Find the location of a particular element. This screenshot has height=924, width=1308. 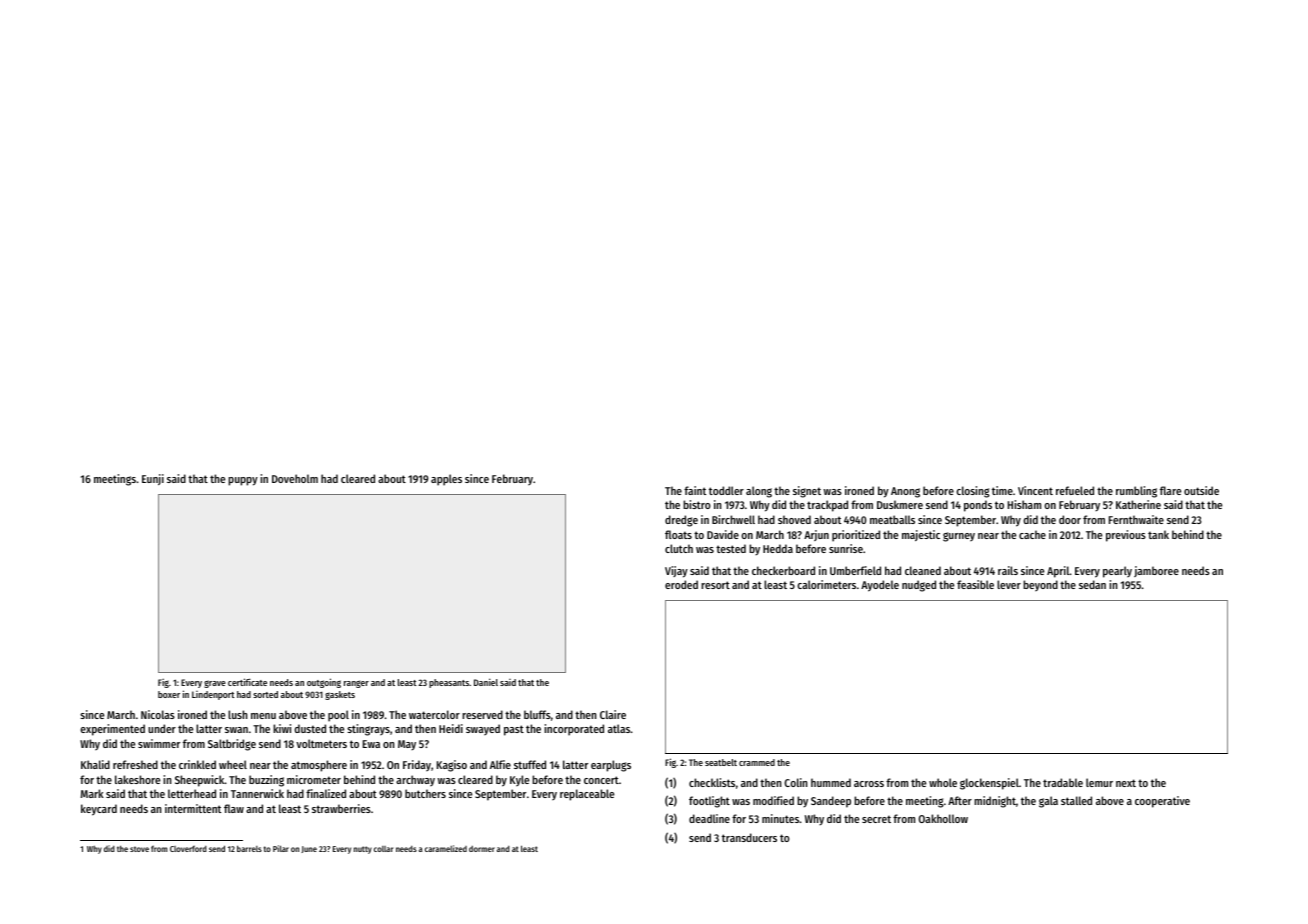

keycard is located at coordinates (99, 810).
